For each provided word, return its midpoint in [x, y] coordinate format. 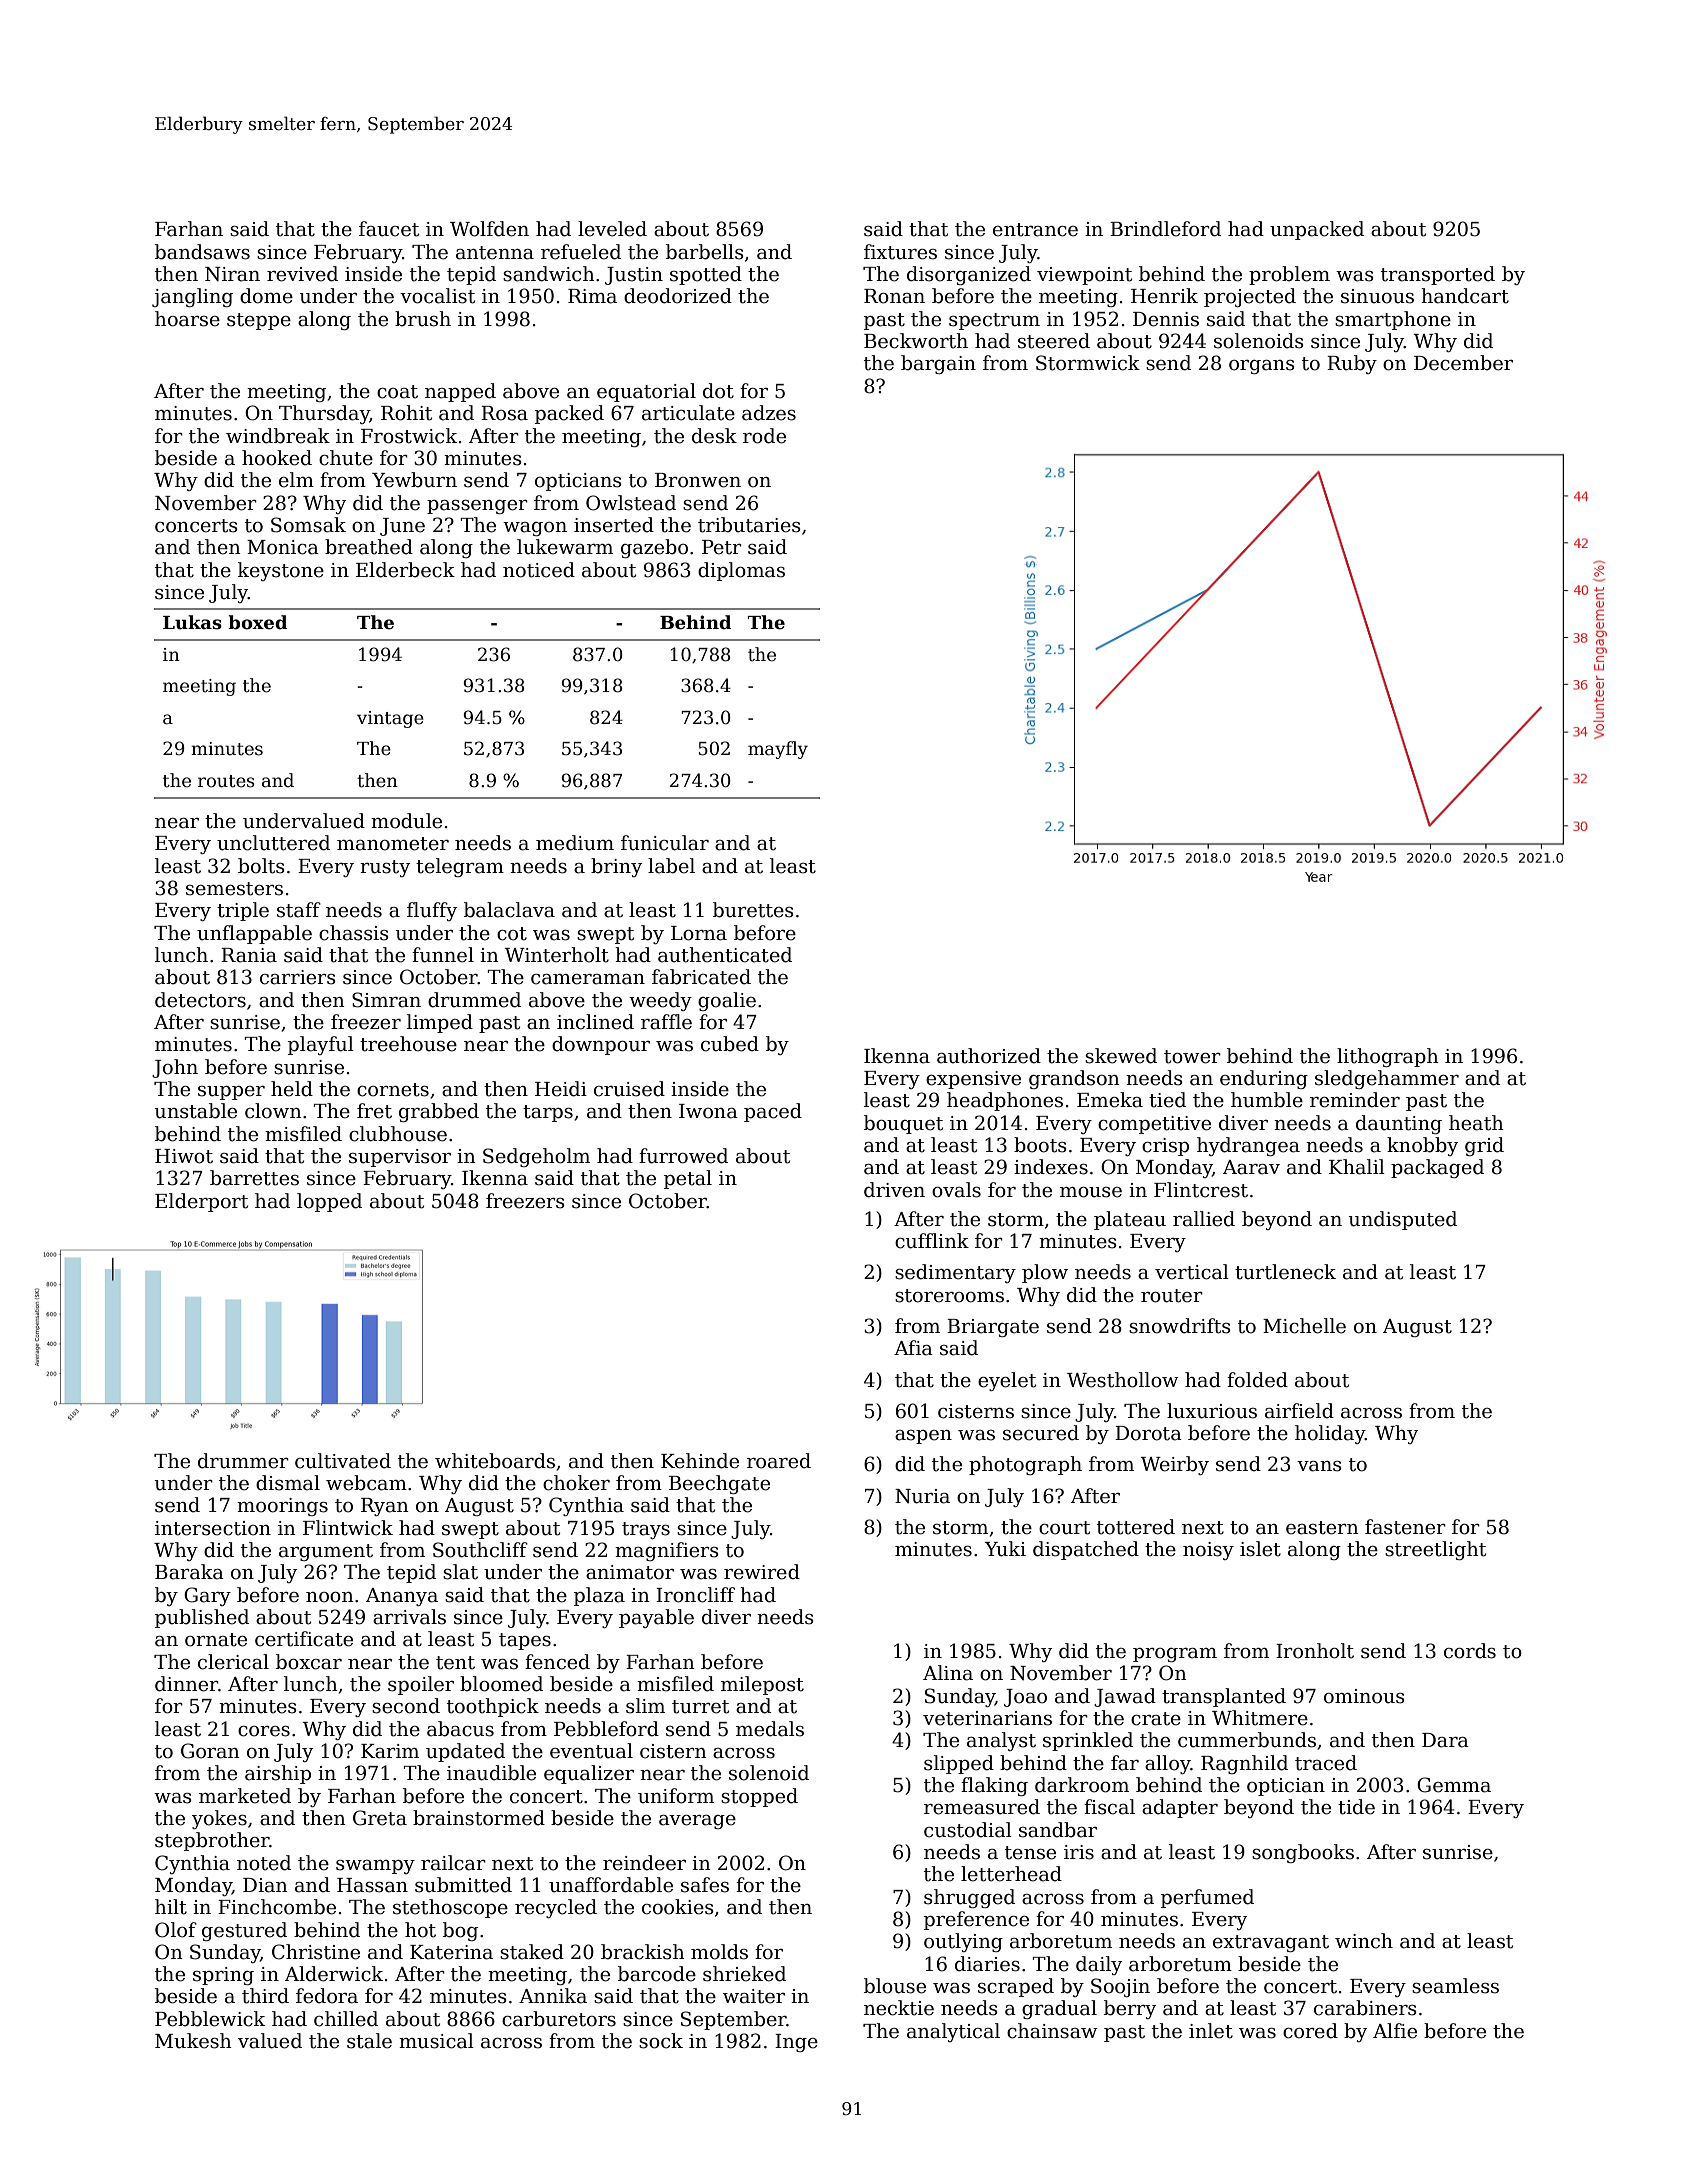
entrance [1035, 230]
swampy [375, 1867]
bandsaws [202, 252]
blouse [895, 1986]
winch [1364, 1941]
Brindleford [1165, 229]
